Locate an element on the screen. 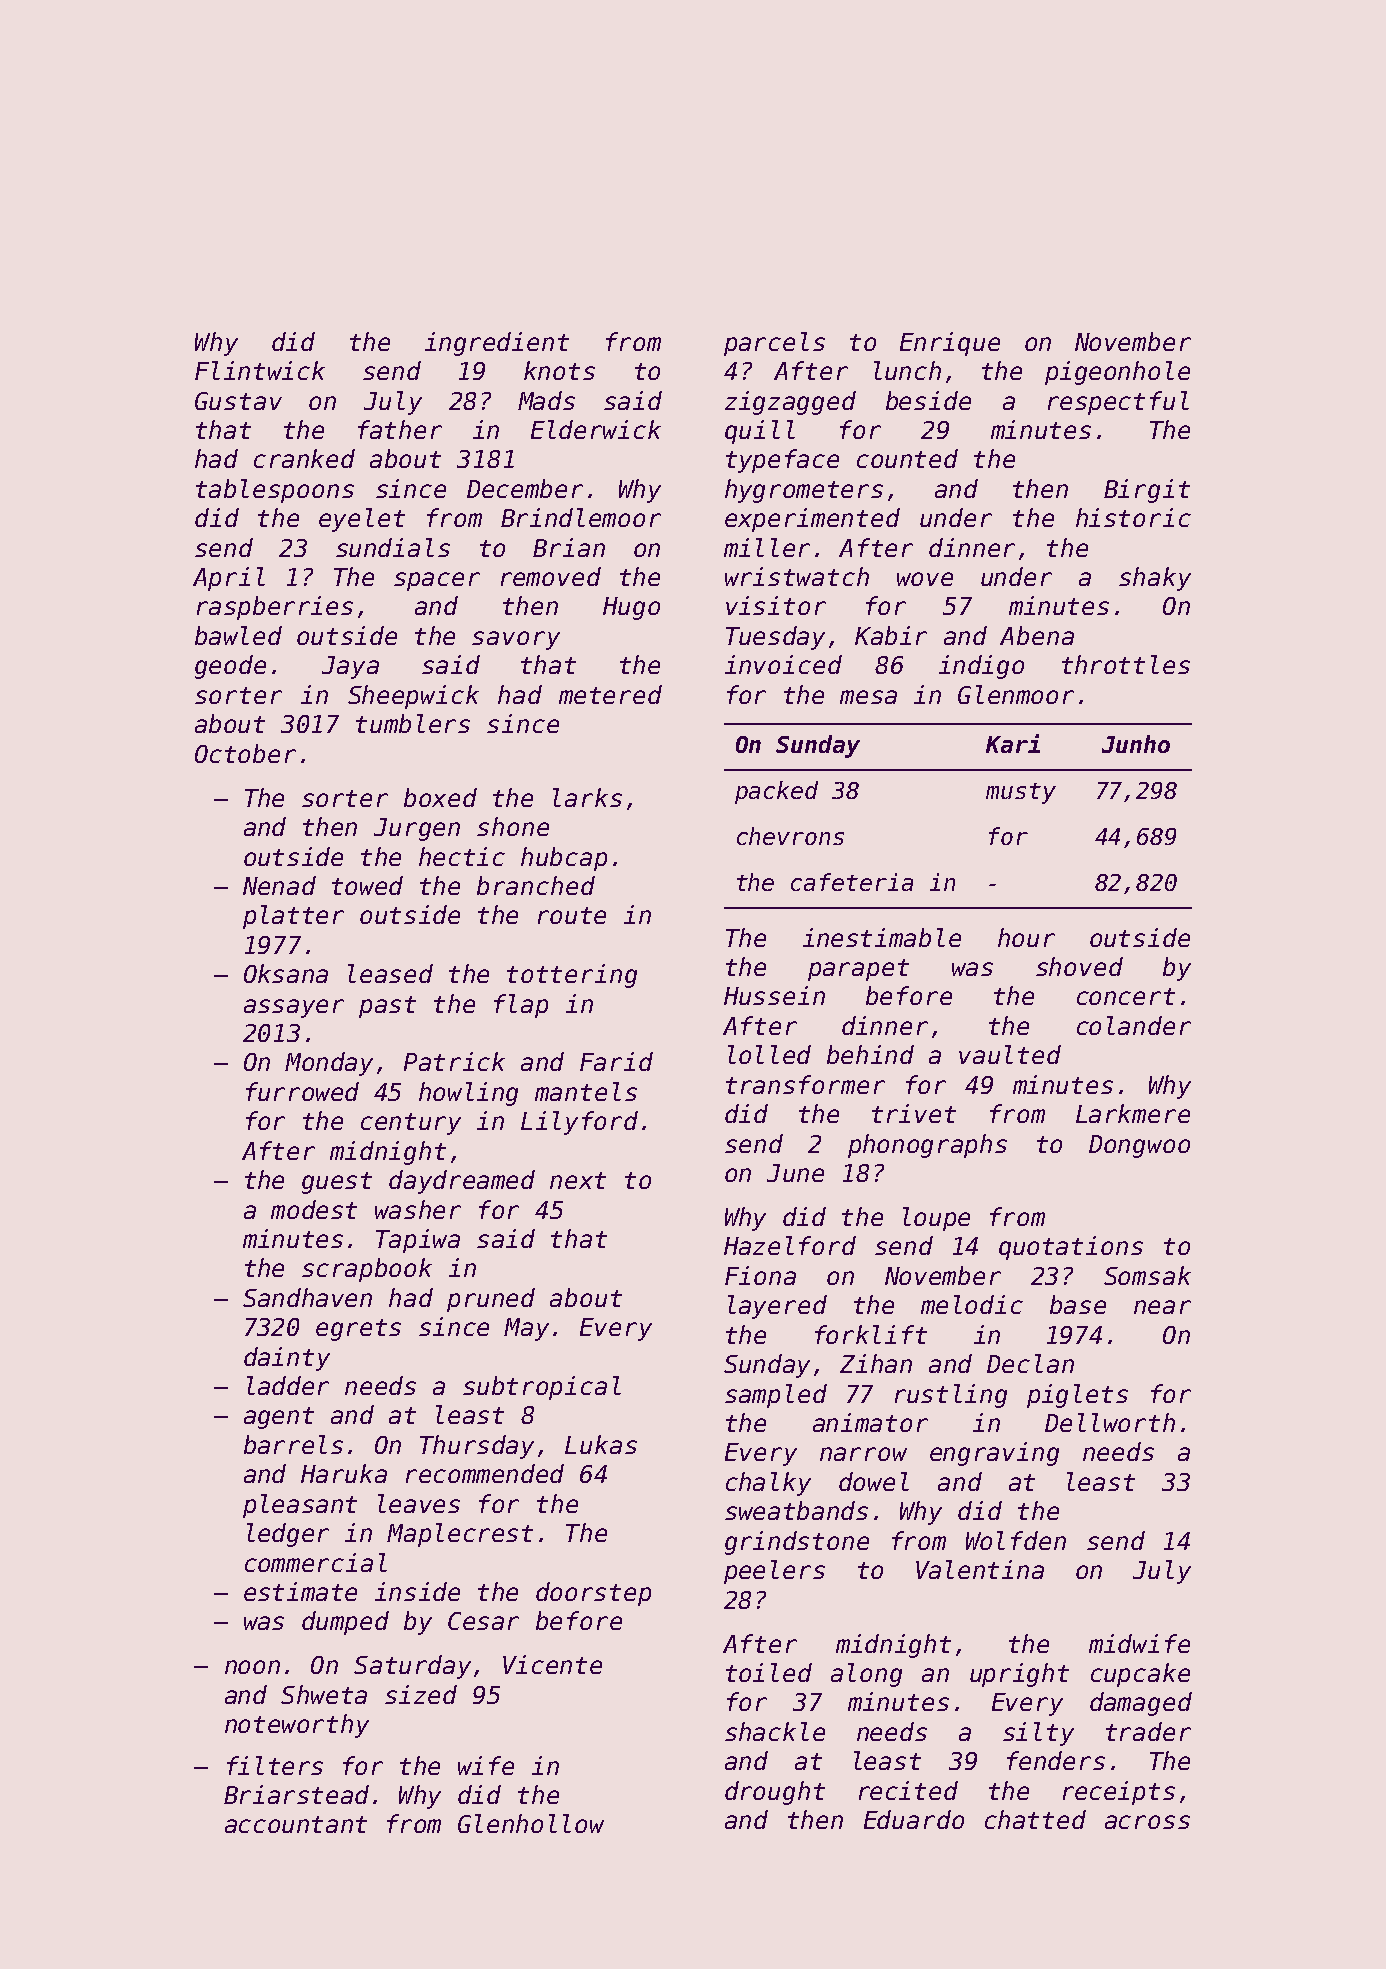 The image size is (1386, 1969). century is located at coordinates (411, 1124).
